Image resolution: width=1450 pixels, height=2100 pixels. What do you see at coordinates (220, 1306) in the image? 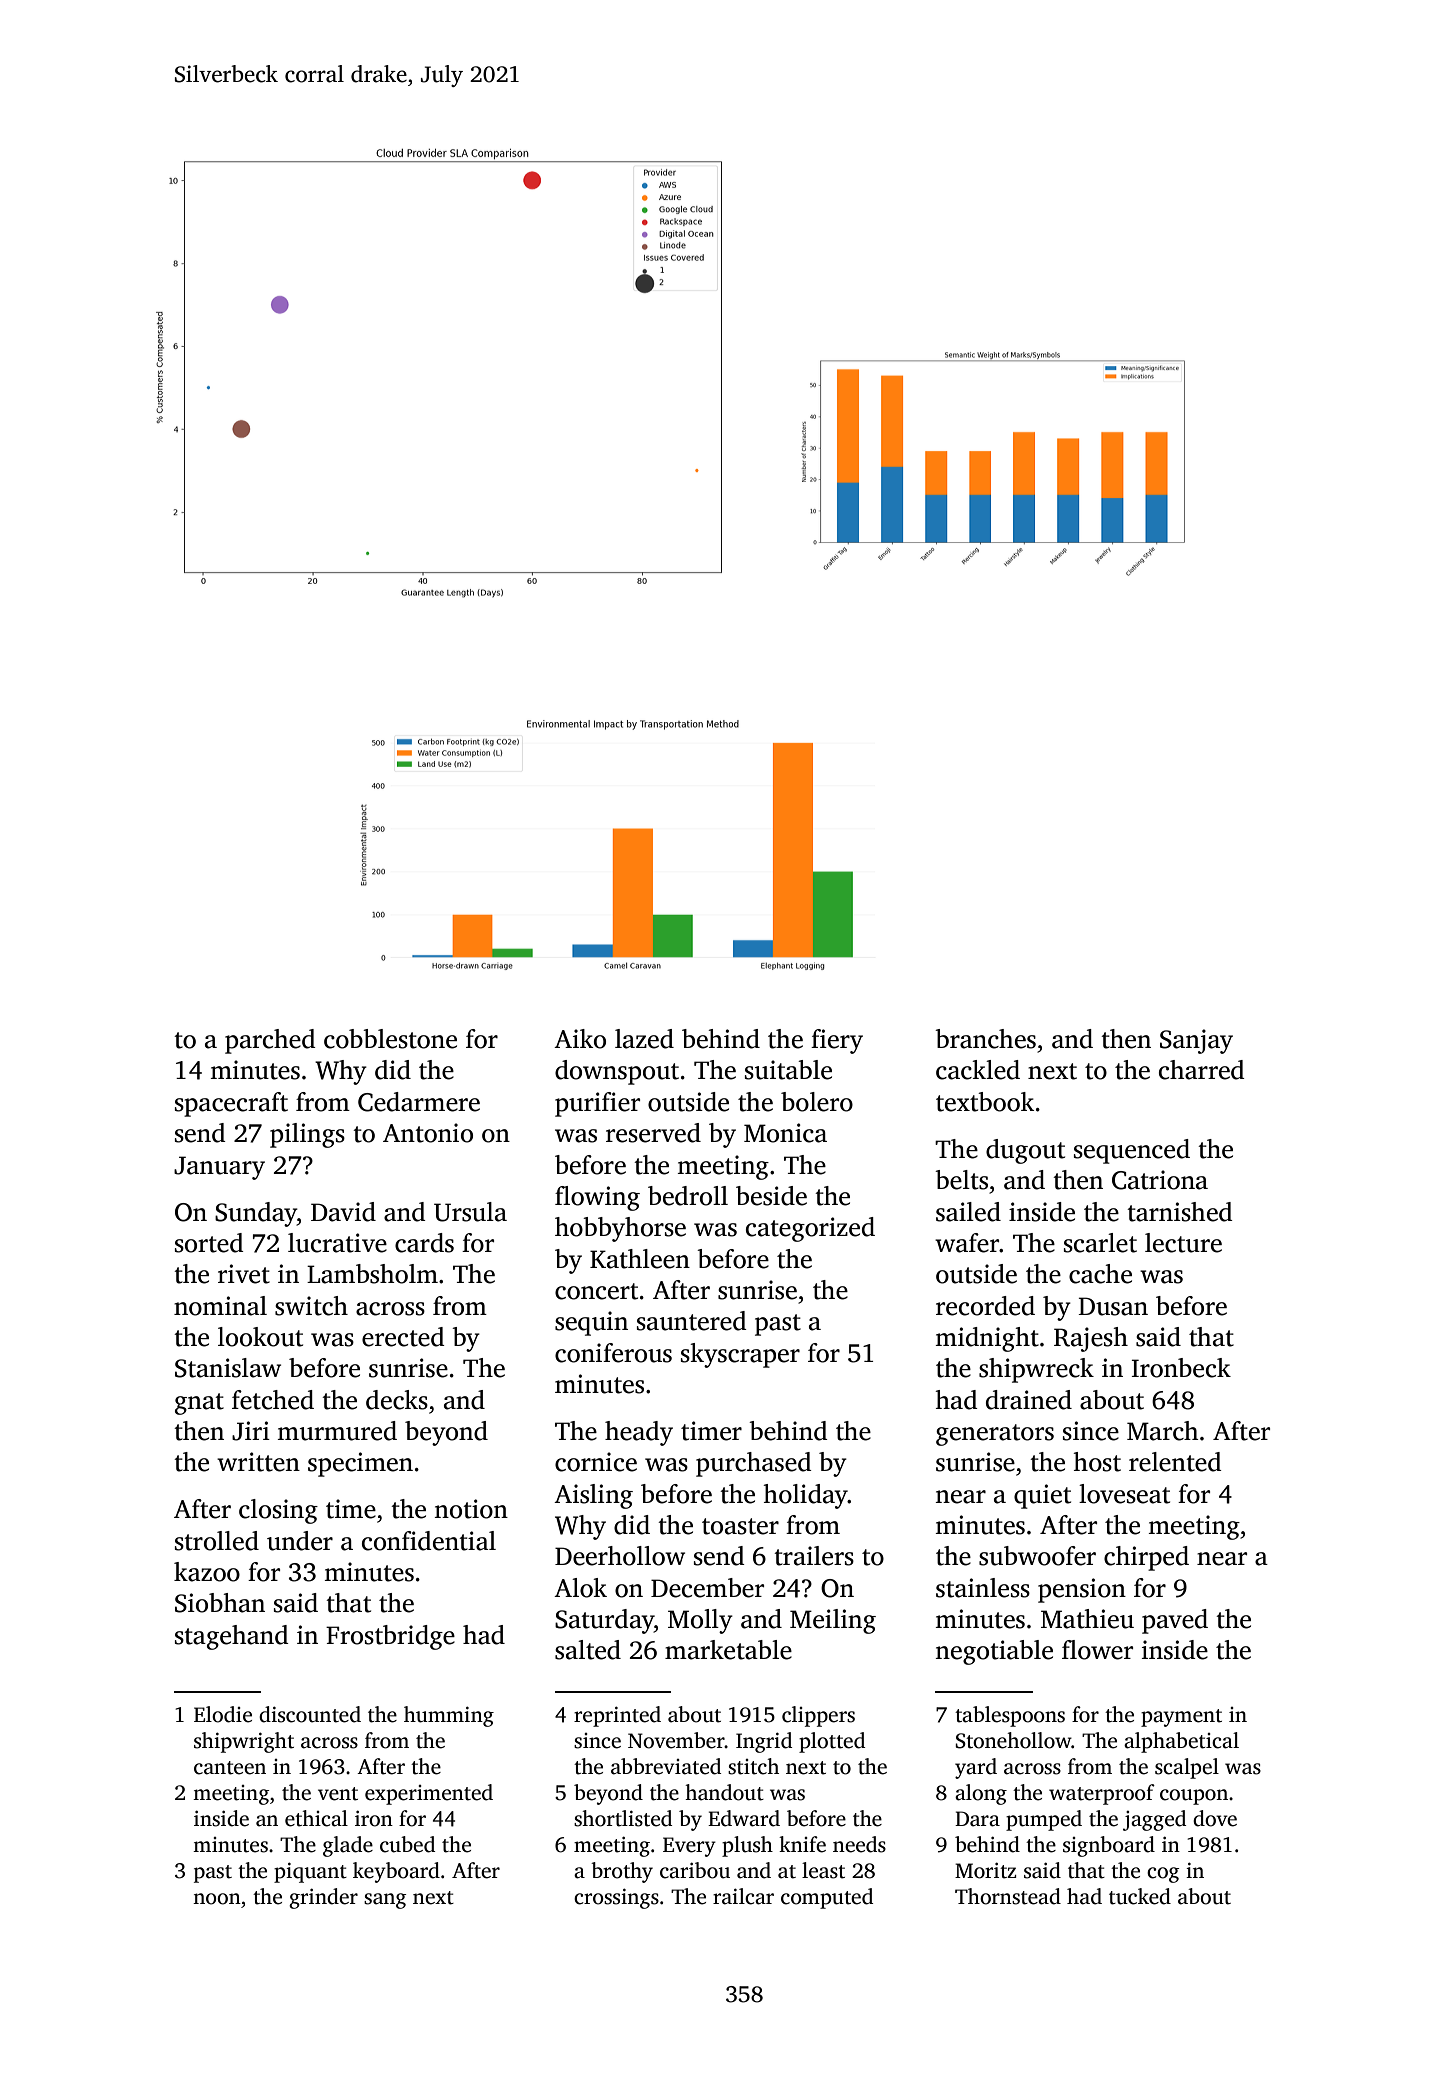
I see `nominal` at bounding box center [220, 1306].
